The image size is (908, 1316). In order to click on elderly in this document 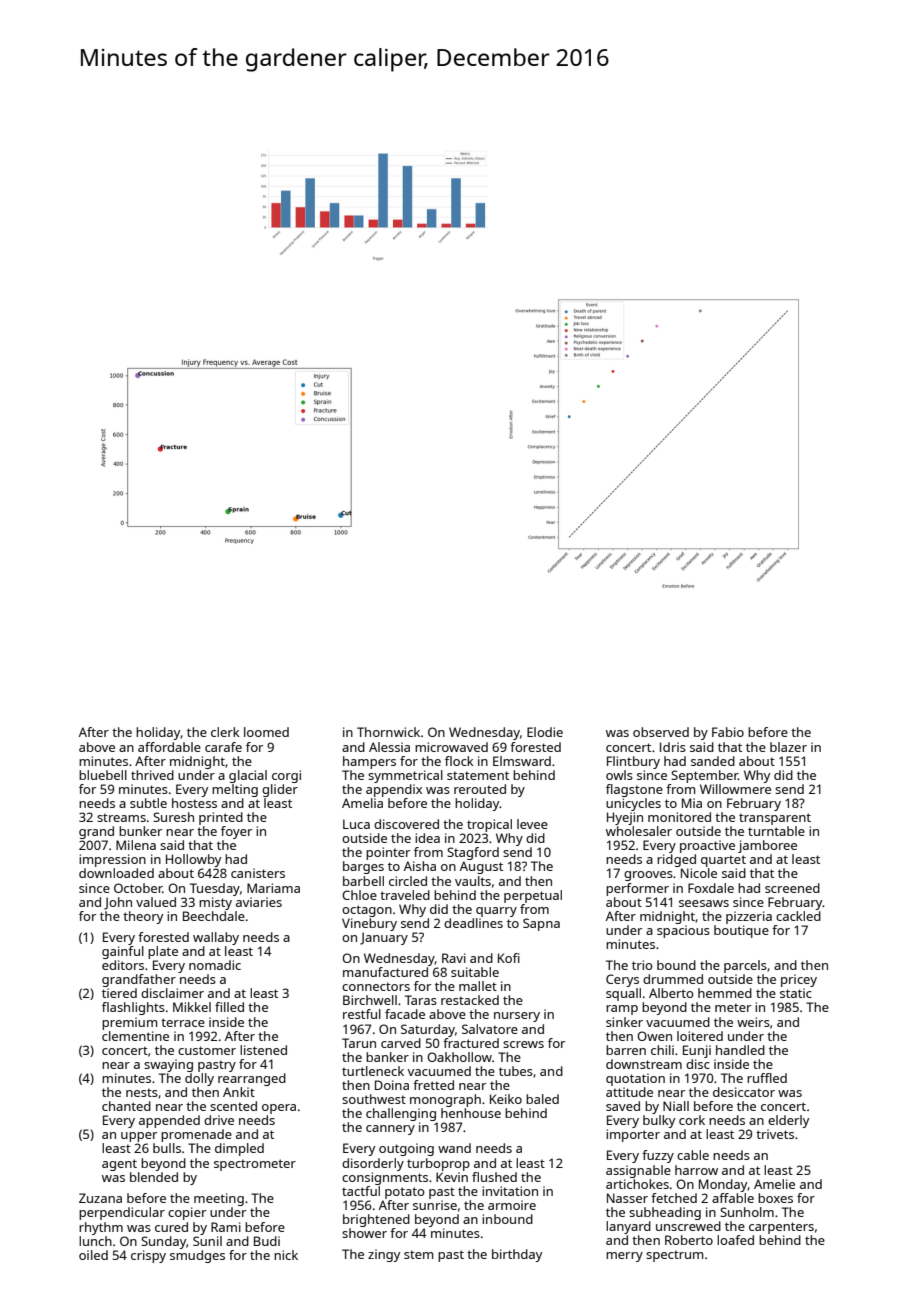, I will do `click(788, 1121)`.
